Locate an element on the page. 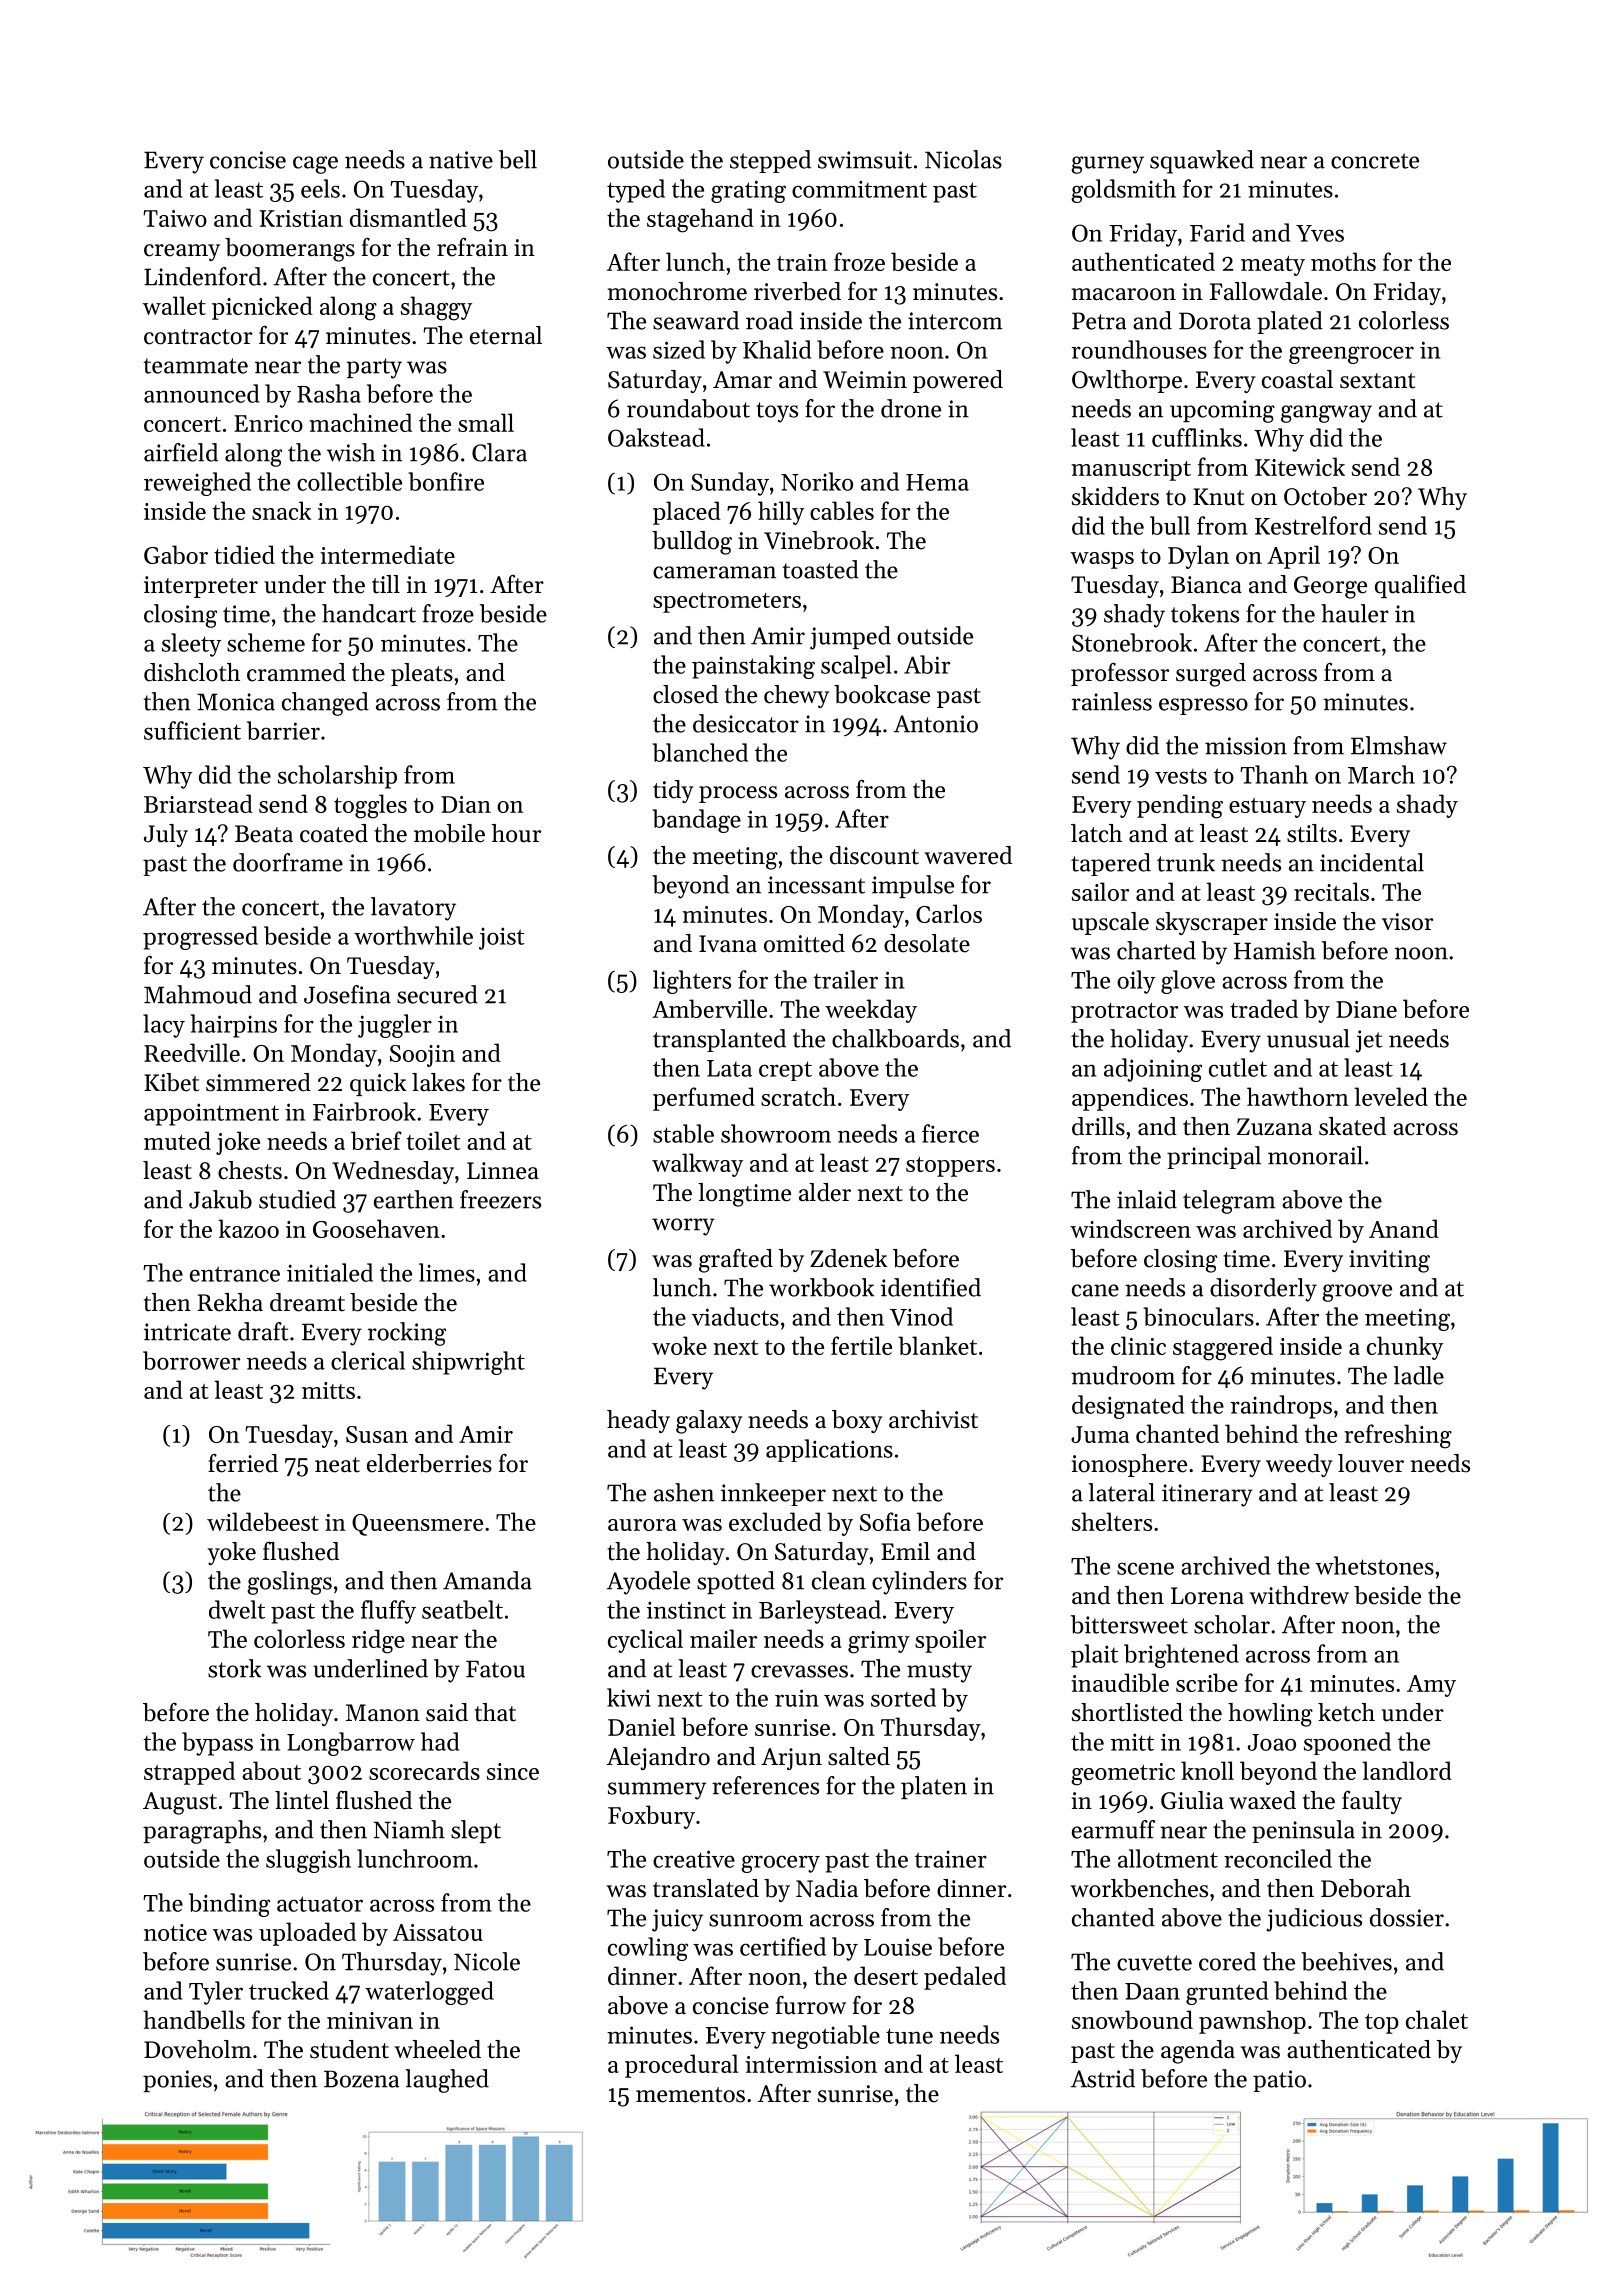 Image resolution: width=1620 pixels, height=2292 pixels. progressed is located at coordinates (200, 938).
